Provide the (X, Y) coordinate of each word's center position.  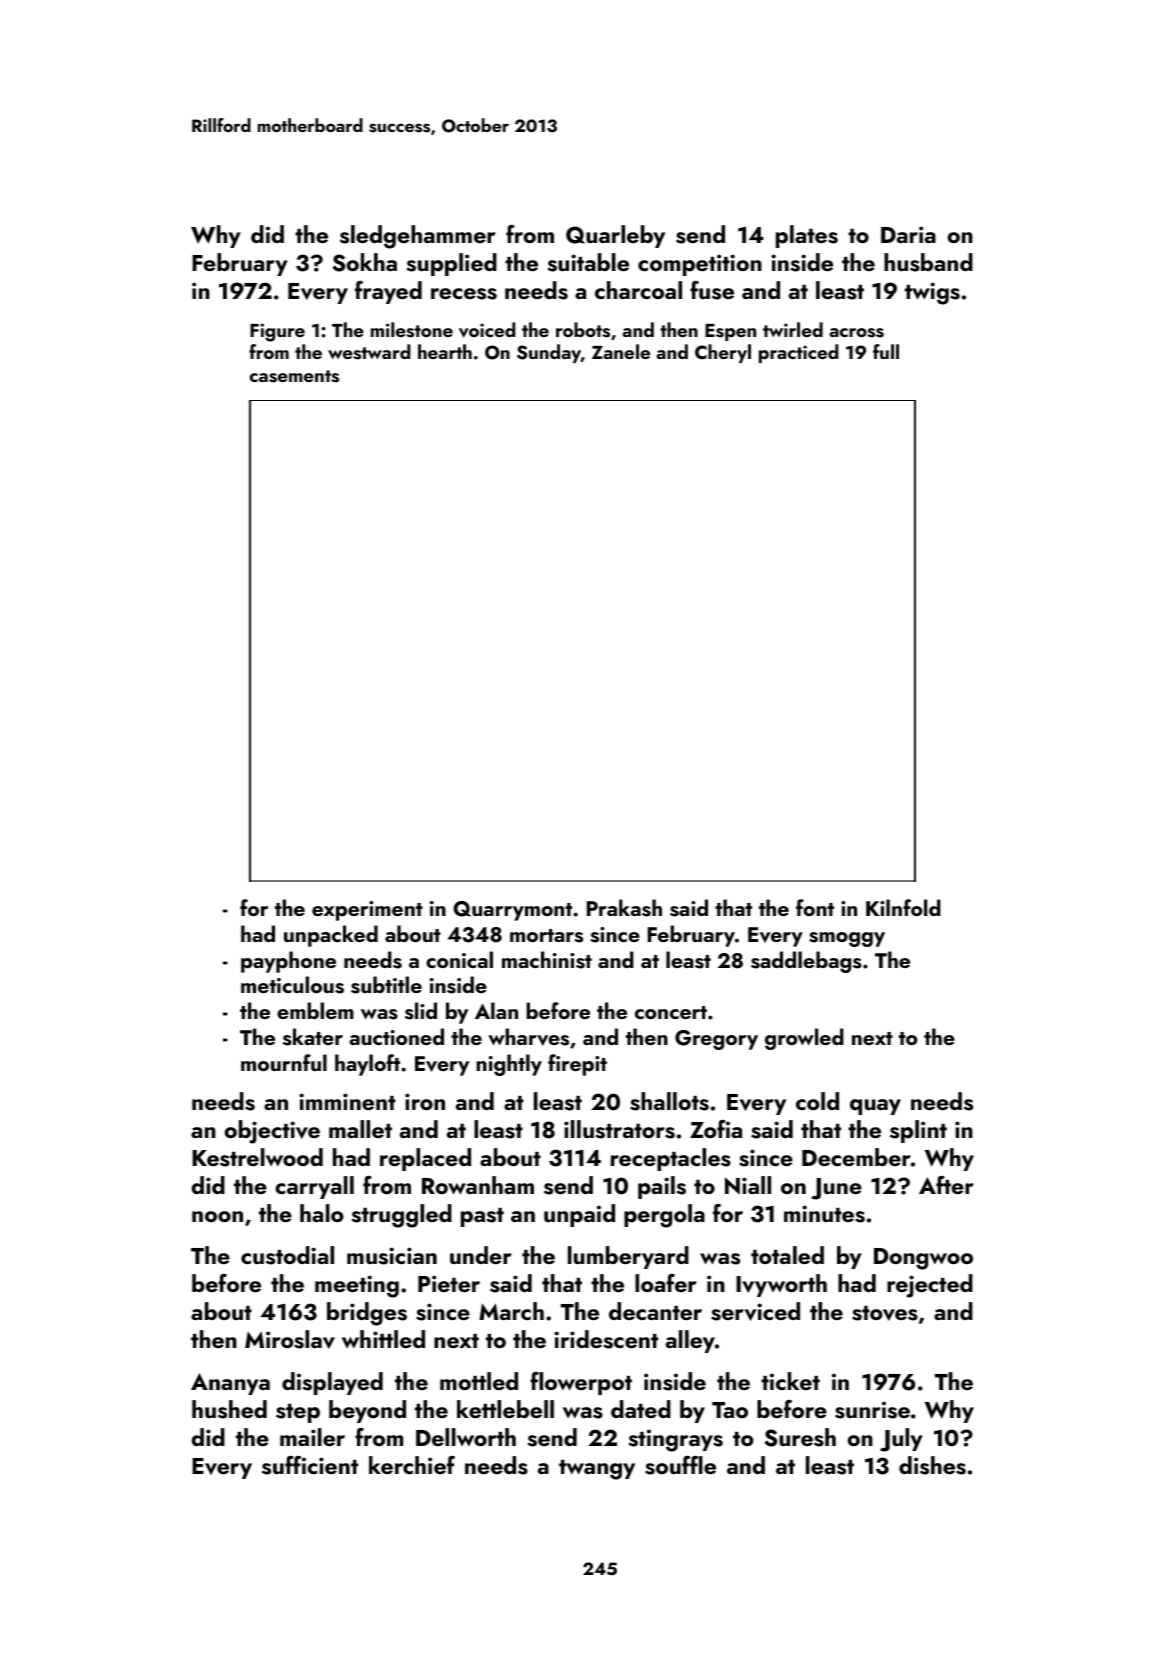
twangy (597, 1470)
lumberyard (628, 1257)
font (815, 907)
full (886, 351)
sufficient (310, 1465)
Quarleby (615, 236)
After (946, 1185)
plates (807, 236)
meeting (357, 1286)
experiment (367, 911)
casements (294, 376)
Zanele (621, 351)
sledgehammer (418, 237)
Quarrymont (512, 911)
